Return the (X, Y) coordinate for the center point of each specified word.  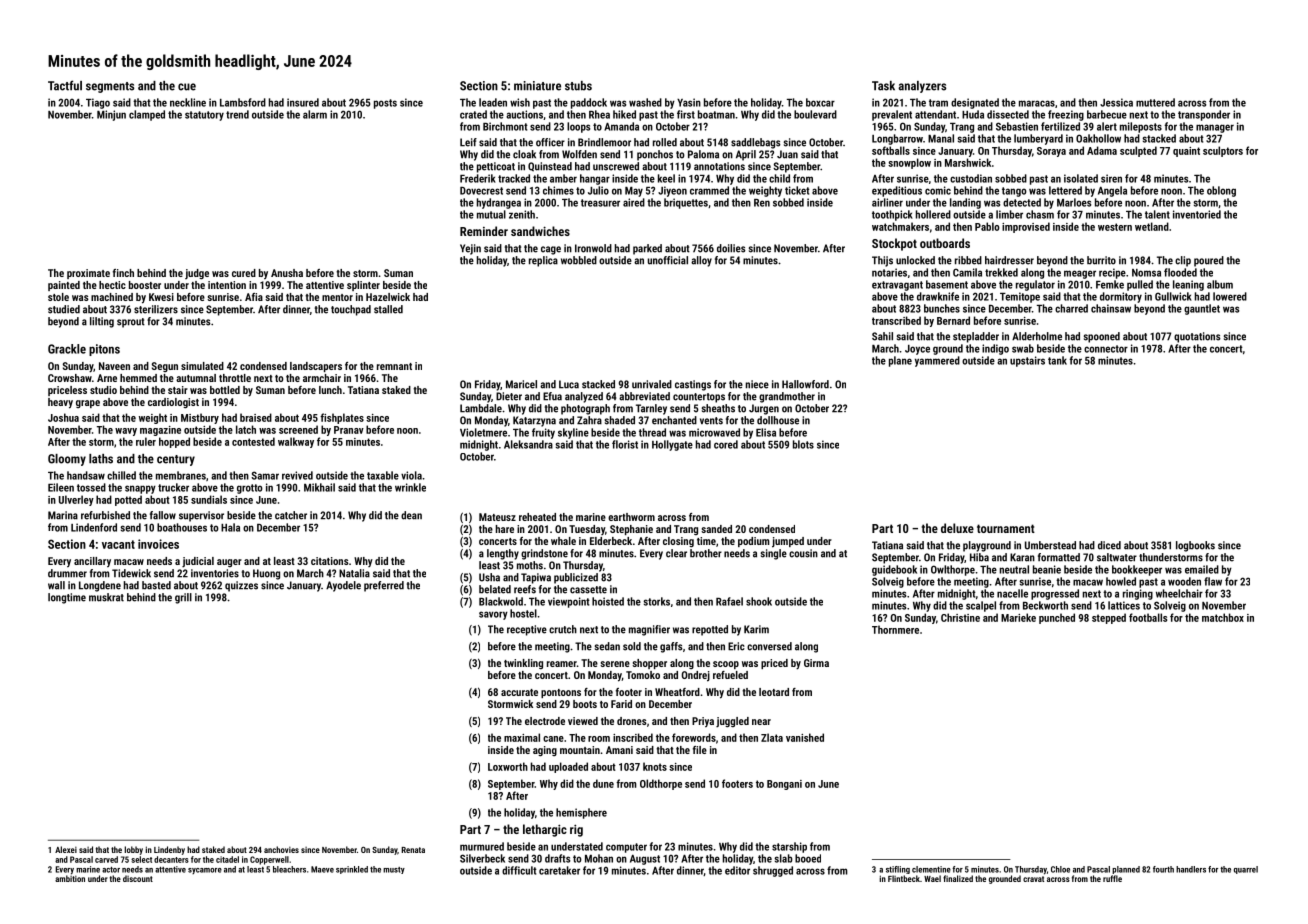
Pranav (349, 430)
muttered (1155, 102)
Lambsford (243, 102)
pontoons (561, 693)
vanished (805, 737)
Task (883, 86)
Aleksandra (528, 444)
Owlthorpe (953, 570)
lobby (133, 850)
